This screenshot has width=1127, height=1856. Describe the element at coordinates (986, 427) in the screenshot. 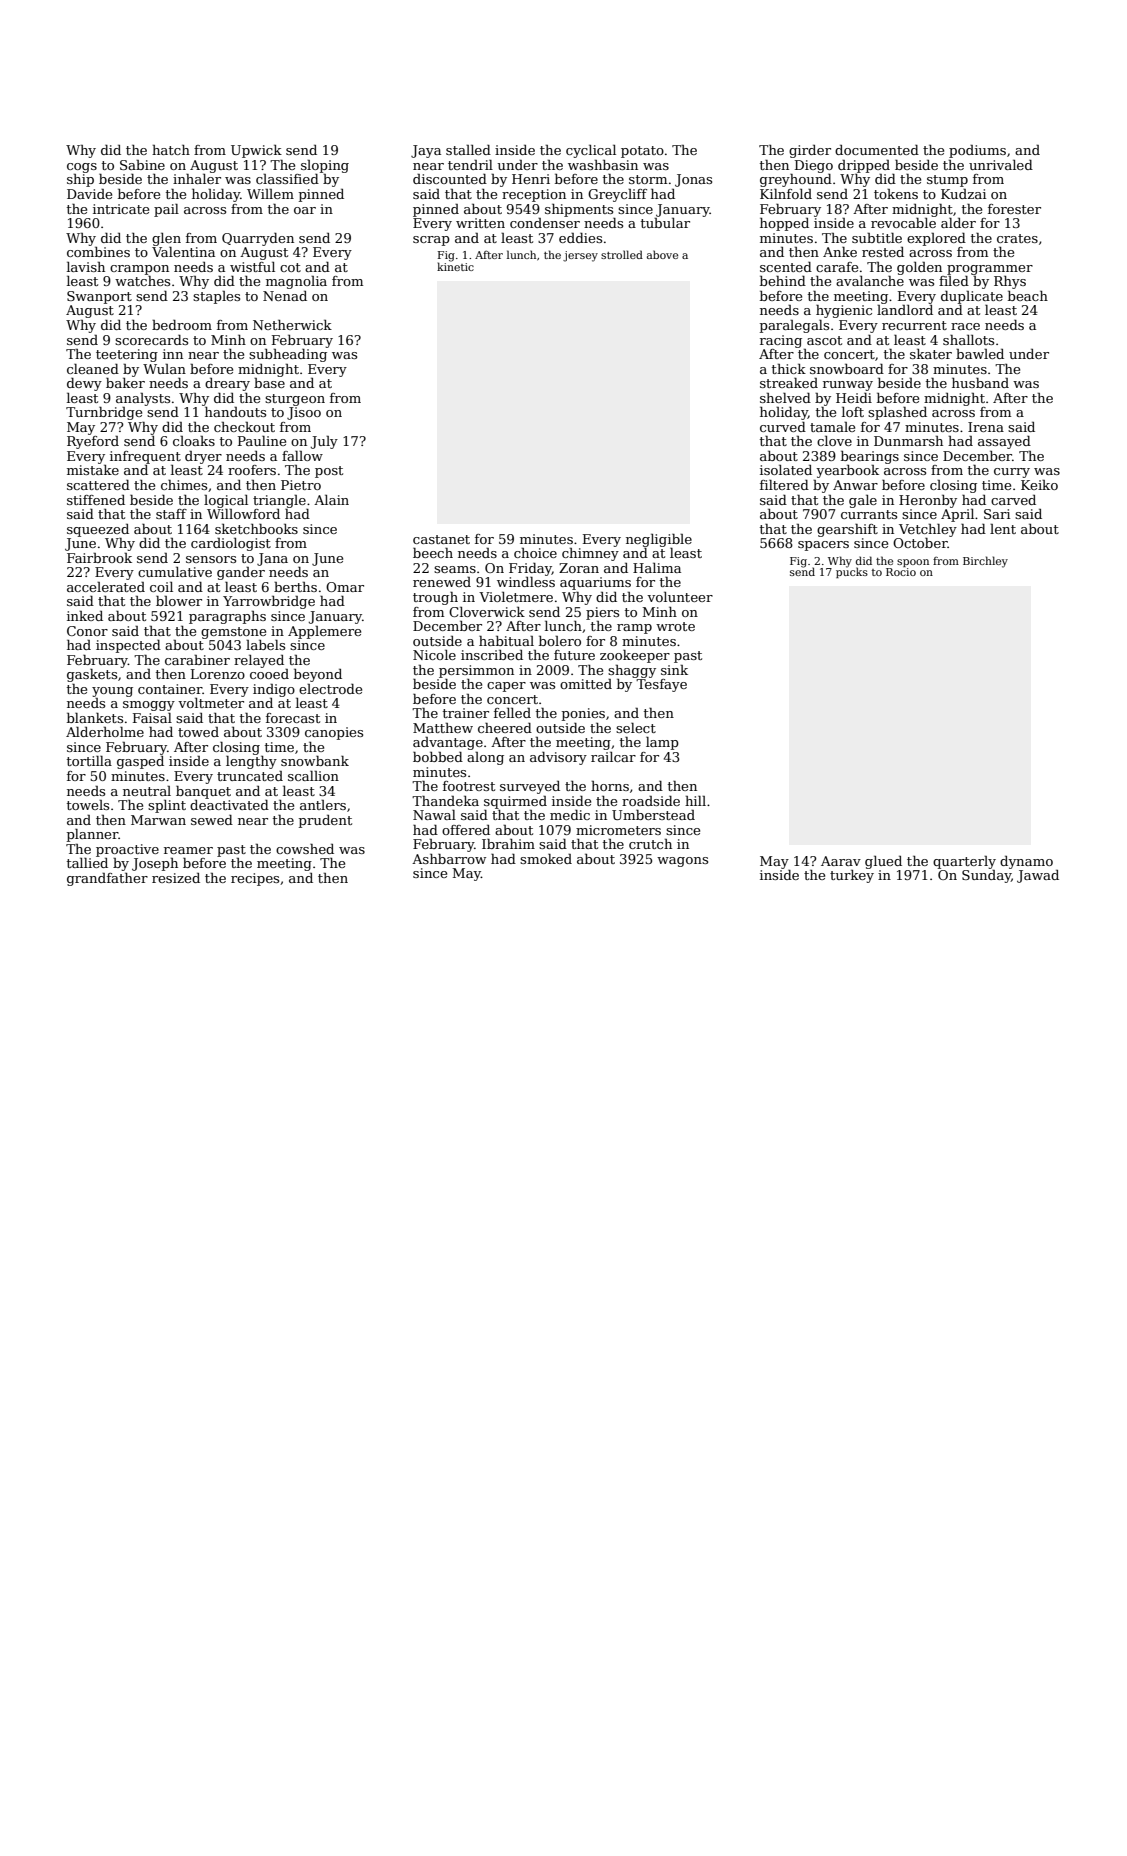

I see `Irena` at that location.
